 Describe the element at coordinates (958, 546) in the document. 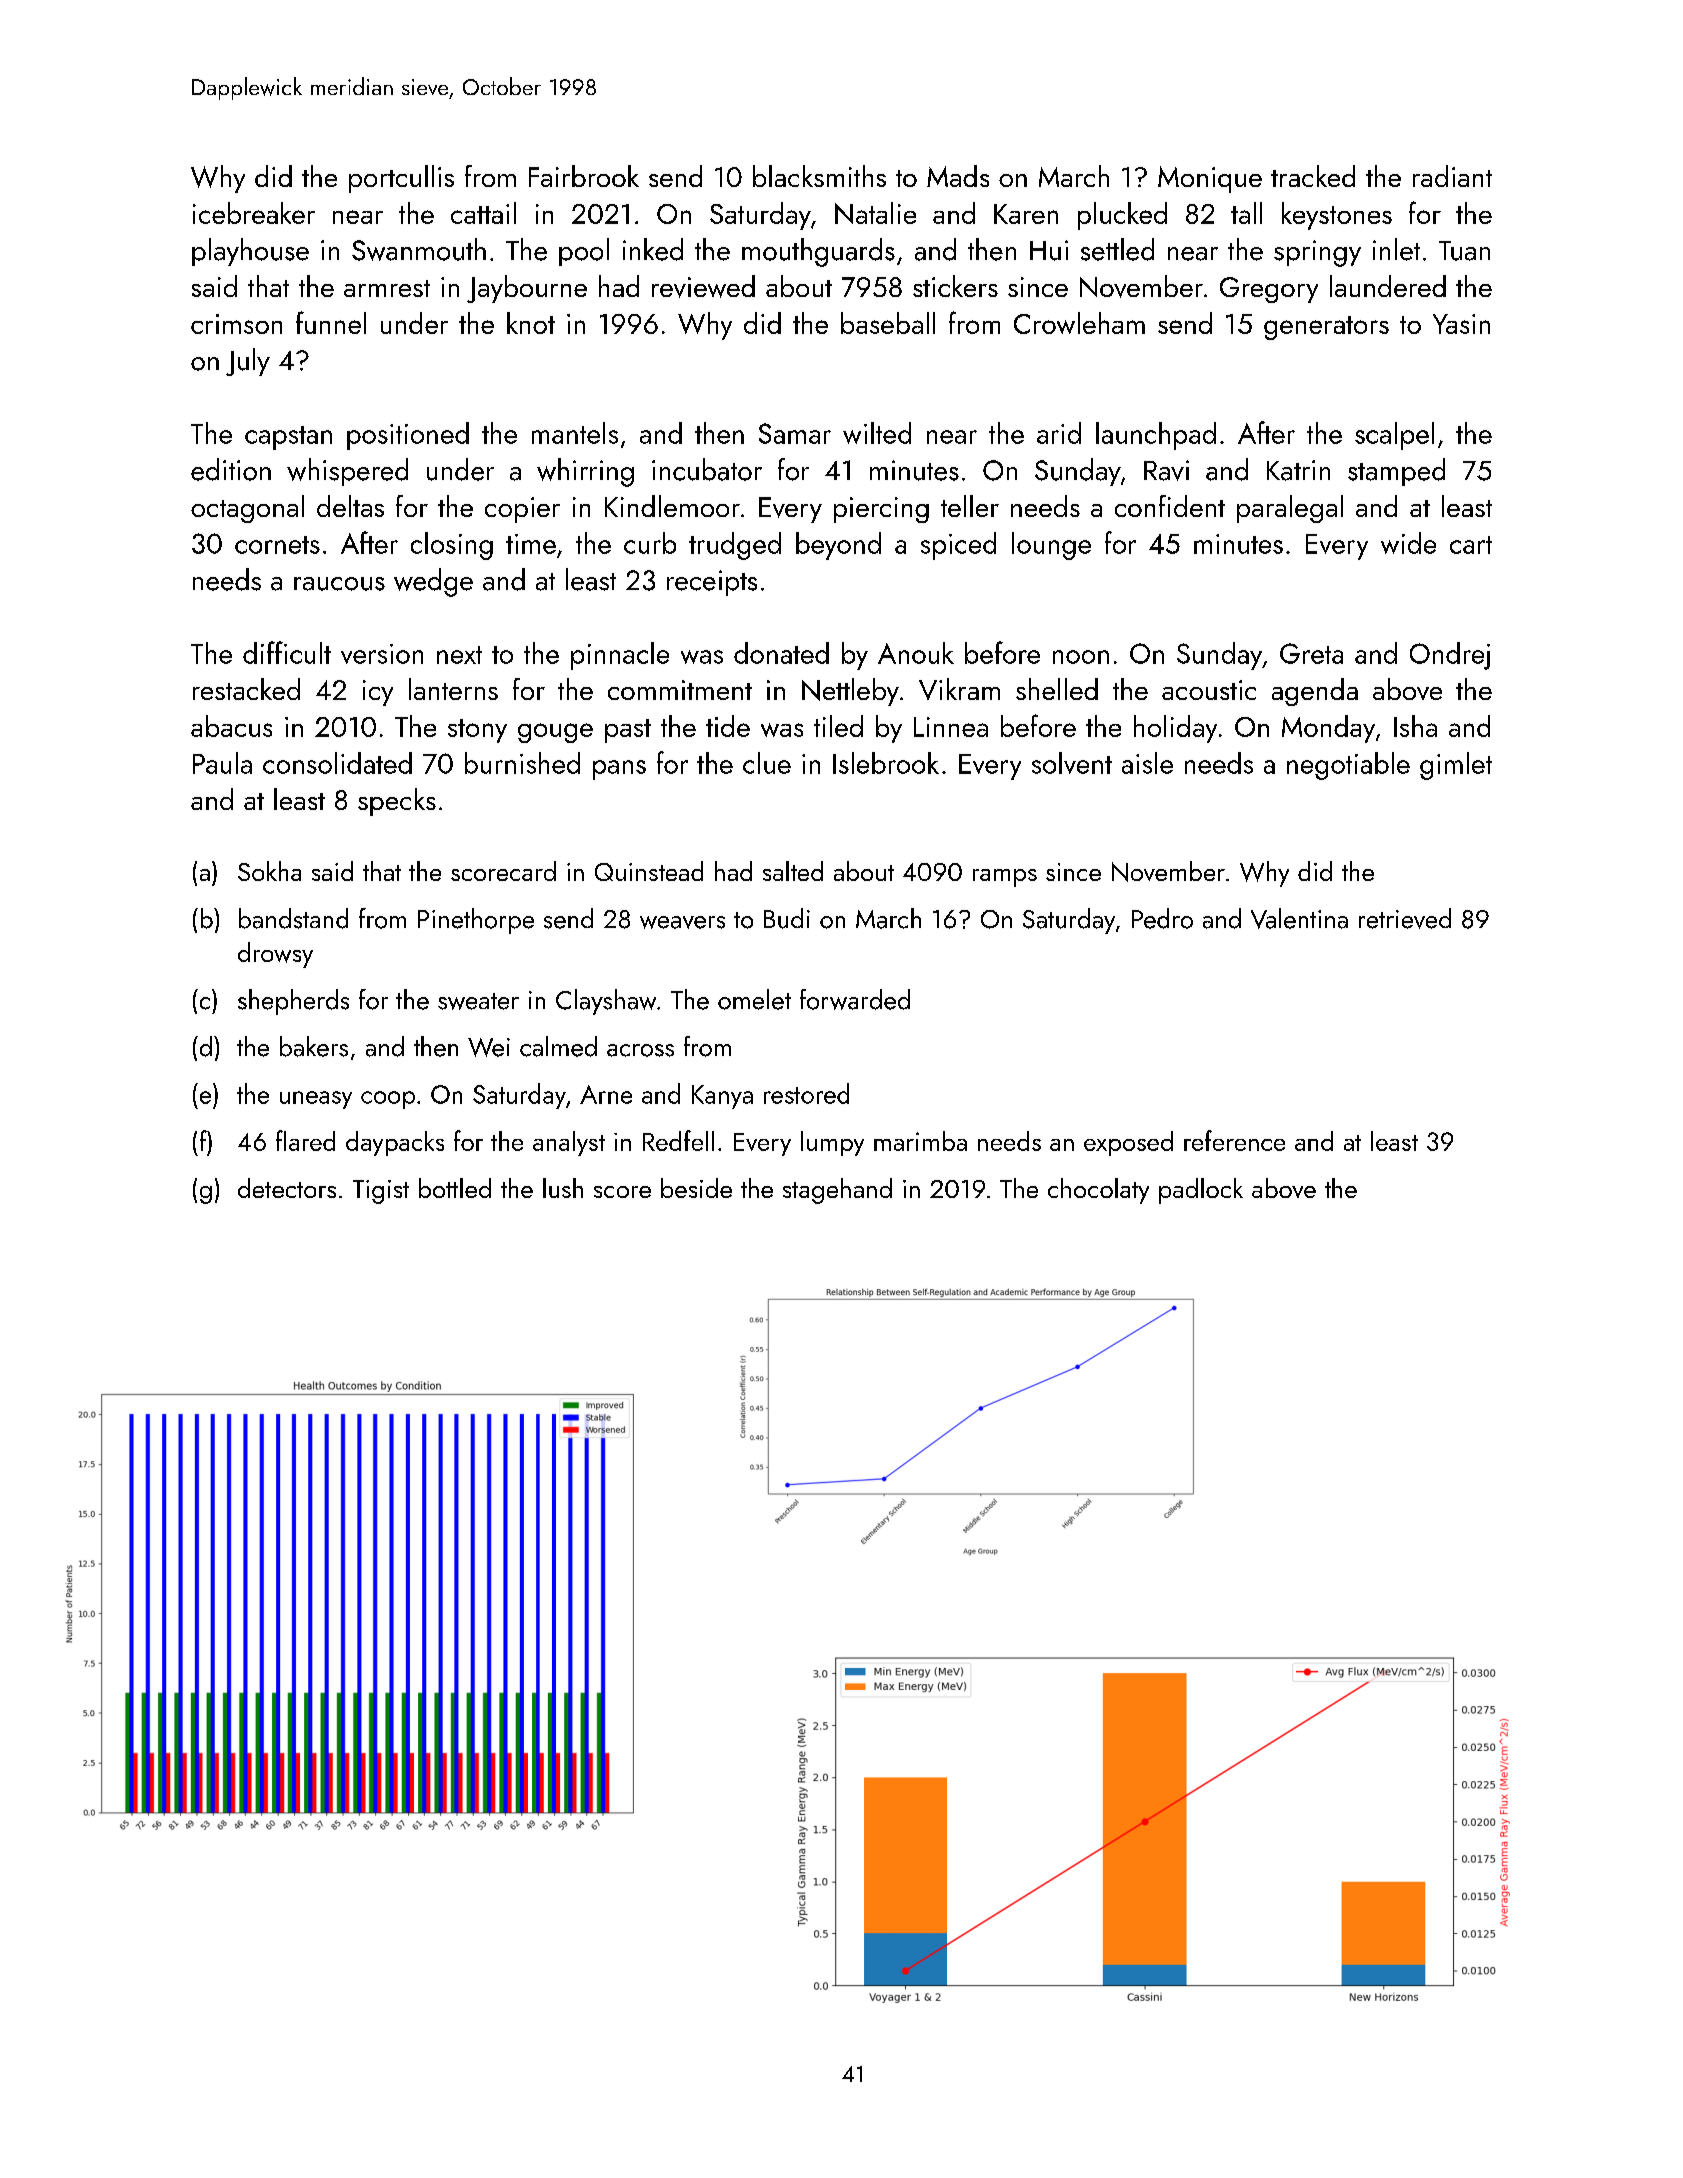

I see `spiced` at that location.
